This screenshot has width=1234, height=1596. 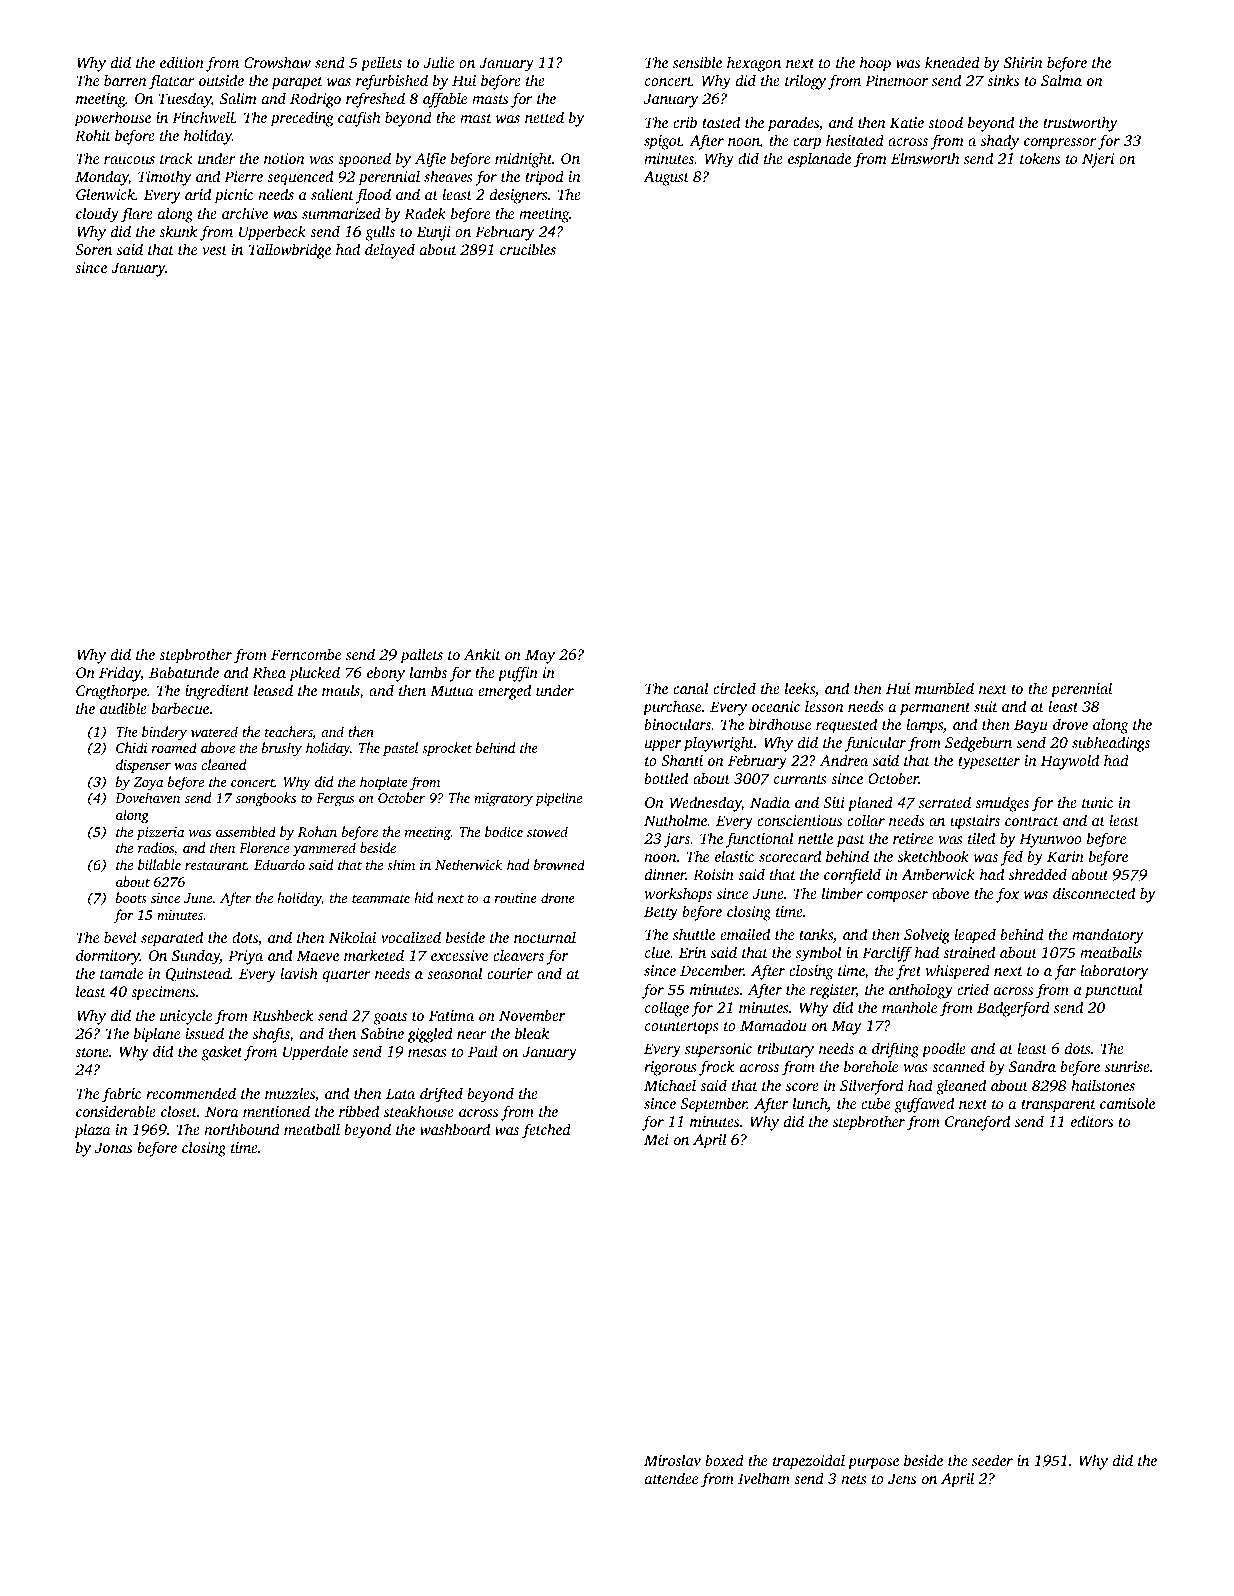 What do you see at coordinates (93, 135) in the screenshot?
I see `Rohit` at bounding box center [93, 135].
